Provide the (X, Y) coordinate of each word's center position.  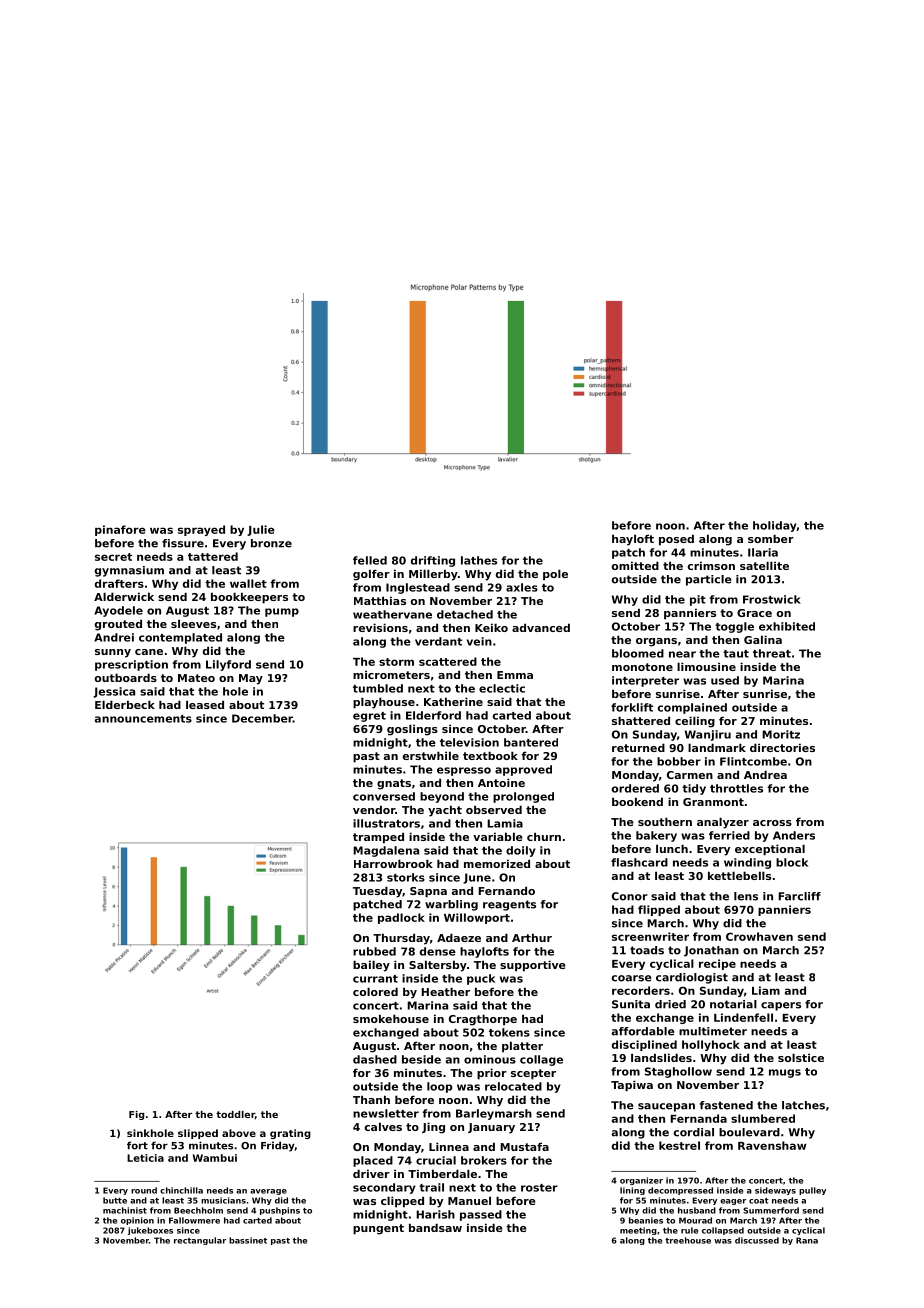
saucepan (666, 1107)
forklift (632, 707)
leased (205, 704)
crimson (711, 565)
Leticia (145, 1158)
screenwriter (650, 936)
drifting (433, 561)
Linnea (449, 1146)
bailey (371, 966)
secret (113, 557)
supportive (533, 966)
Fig (136, 1115)
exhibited (787, 626)
